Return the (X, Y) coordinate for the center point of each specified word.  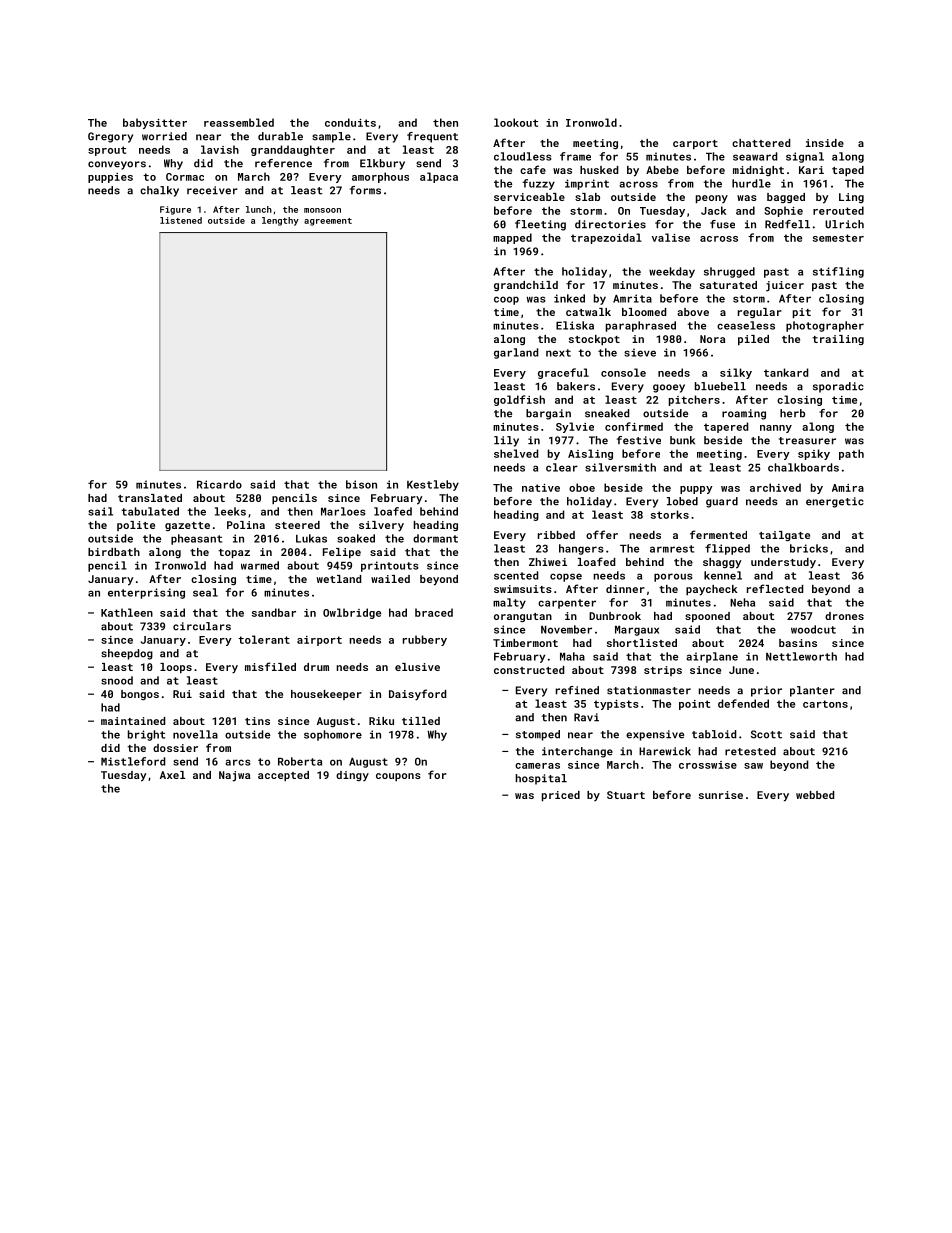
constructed (529, 670)
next (558, 353)
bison (361, 484)
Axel (172, 775)
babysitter (155, 123)
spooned (707, 617)
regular (760, 313)
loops (176, 668)
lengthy (280, 221)
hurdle (751, 183)
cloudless (523, 156)
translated (150, 498)
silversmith (620, 467)
